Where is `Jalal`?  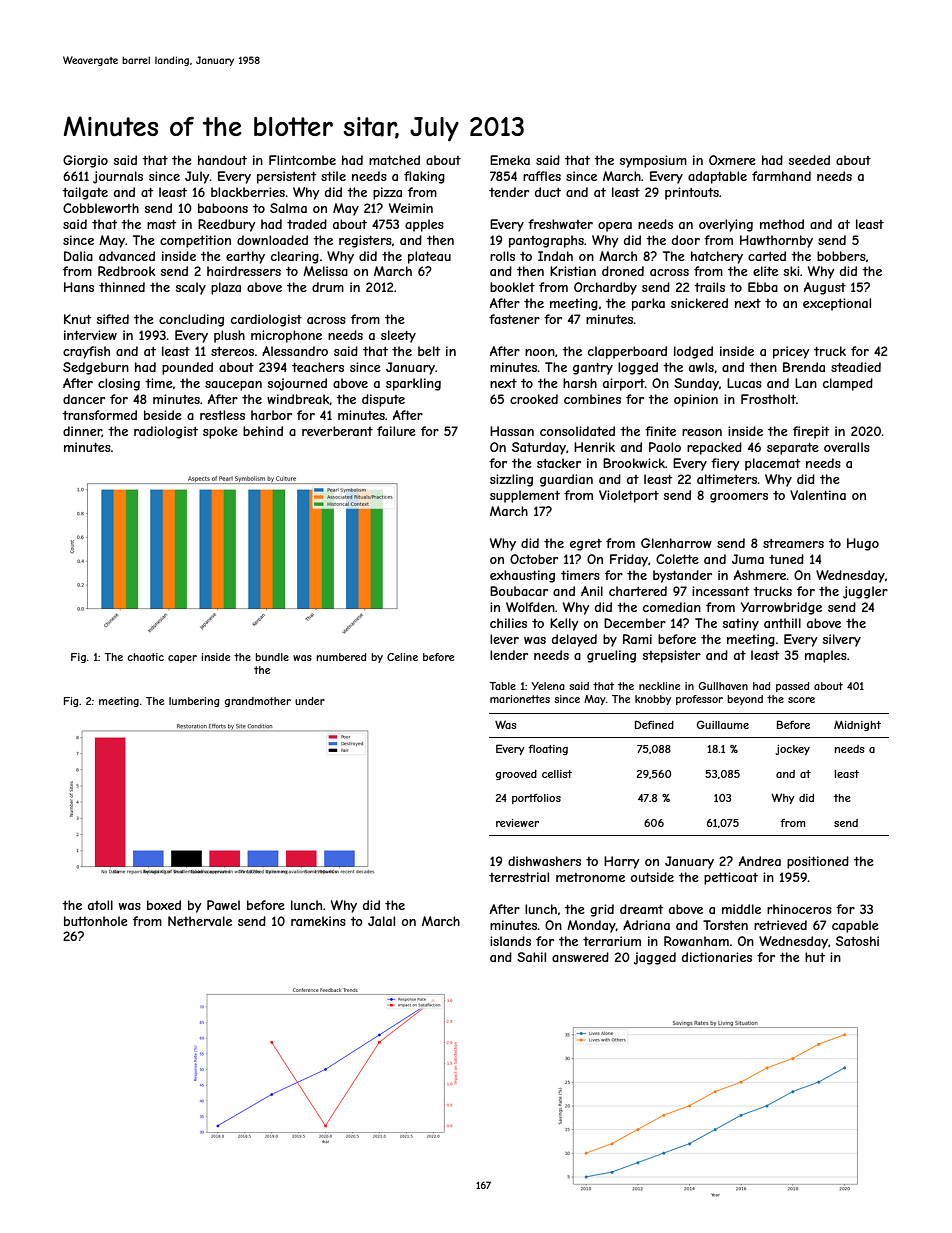 Jalal is located at coordinates (381, 921).
